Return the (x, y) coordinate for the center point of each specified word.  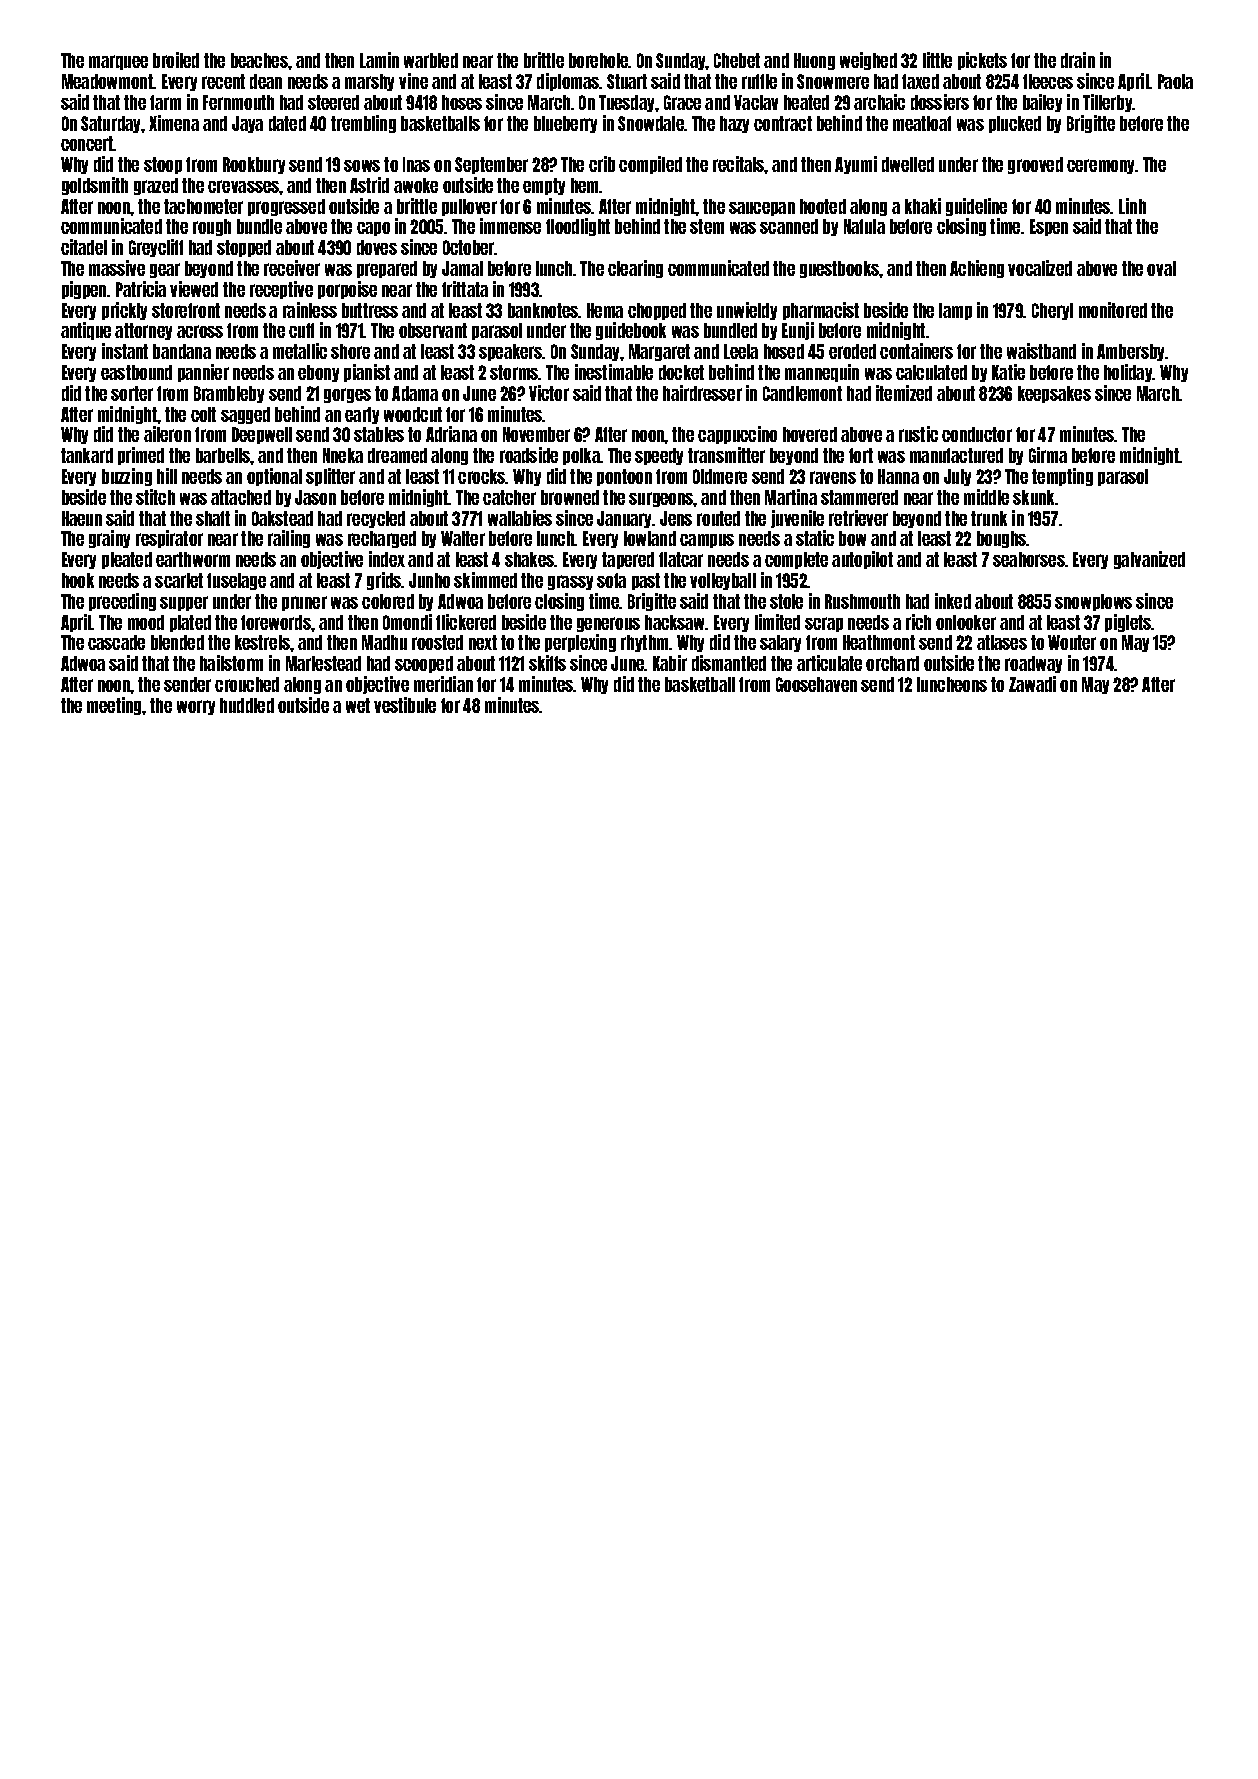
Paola (1175, 81)
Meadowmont (107, 81)
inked (953, 601)
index (387, 559)
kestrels (262, 642)
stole (786, 601)
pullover (469, 207)
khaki (923, 206)
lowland (650, 538)
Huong (814, 61)
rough (212, 227)
